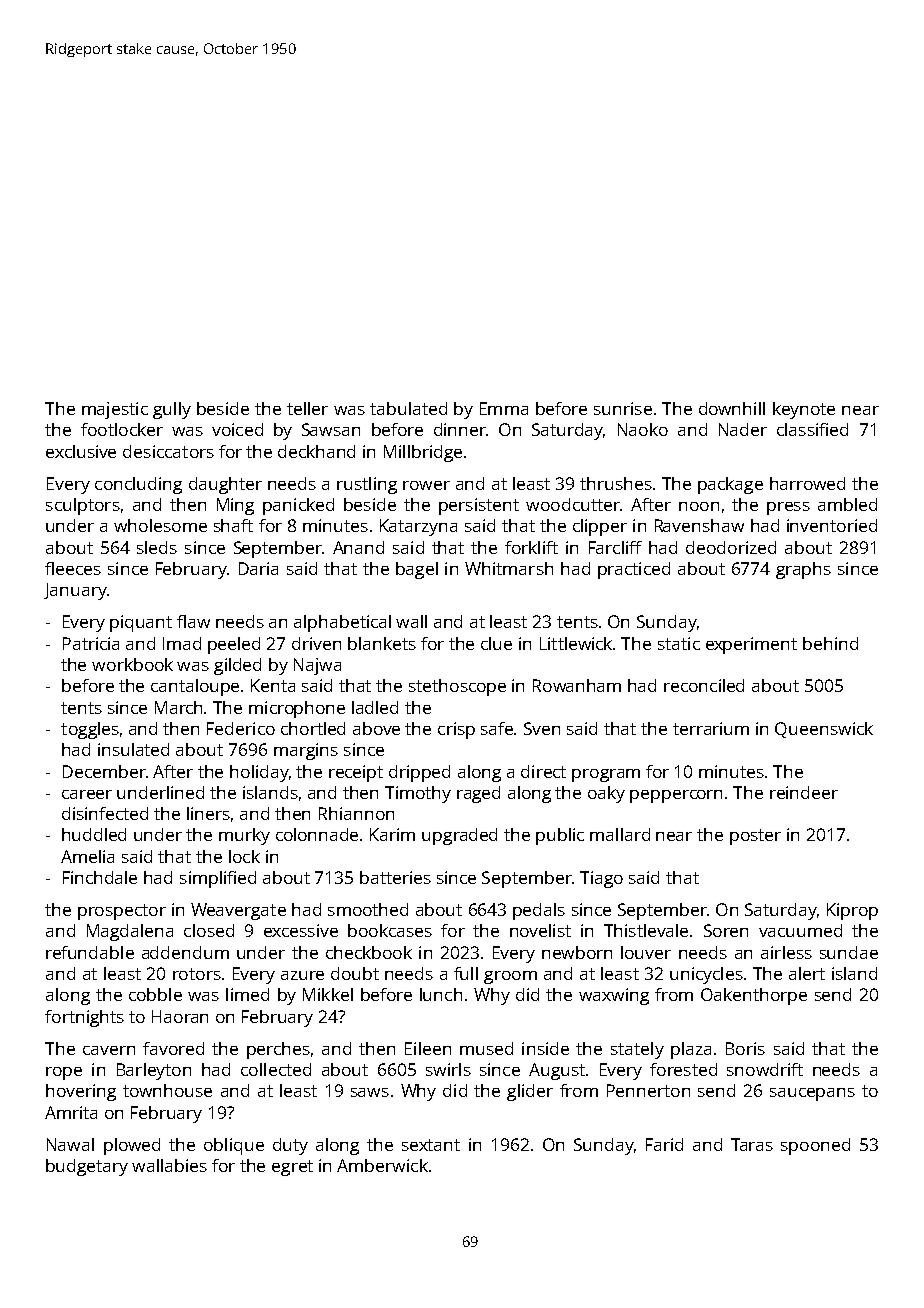  What do you see at coordinates (104, 771) in the screenshot?
I see `December` at bounding box center [104, 771].
